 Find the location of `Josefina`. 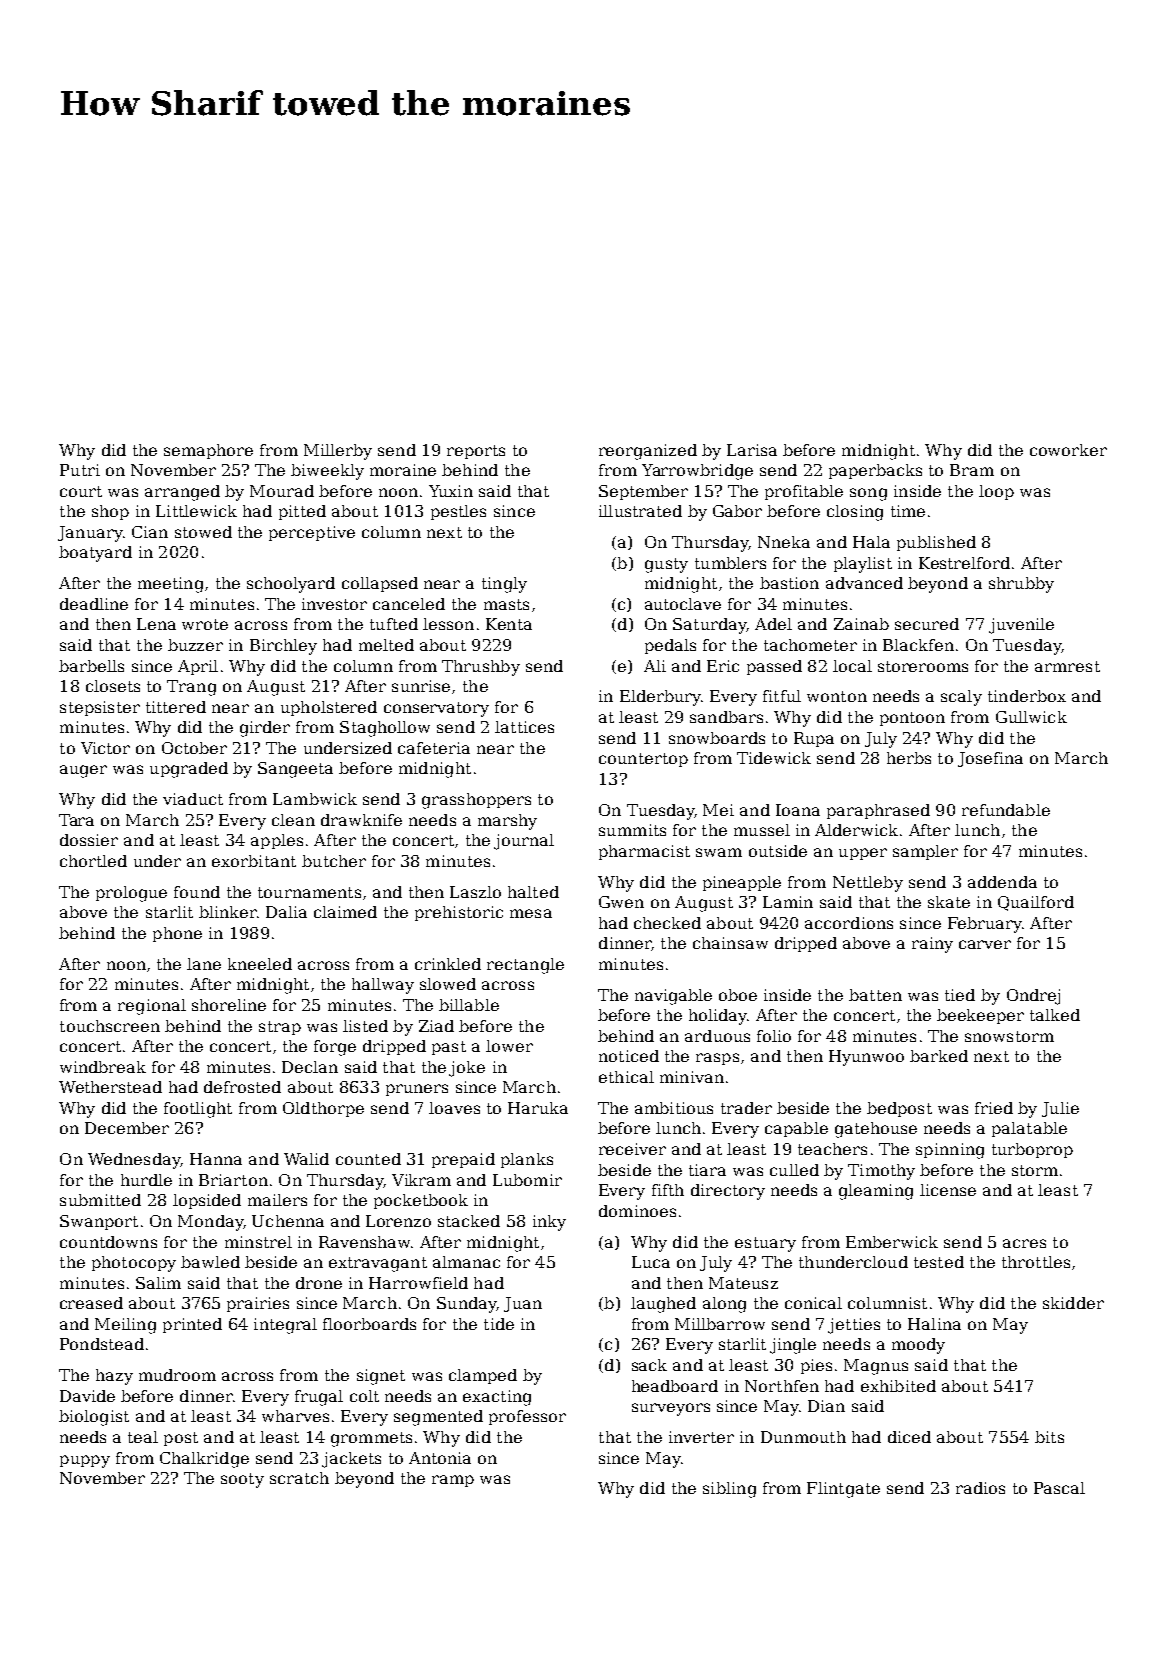

Josefina is located at coordinates (990, 759).
